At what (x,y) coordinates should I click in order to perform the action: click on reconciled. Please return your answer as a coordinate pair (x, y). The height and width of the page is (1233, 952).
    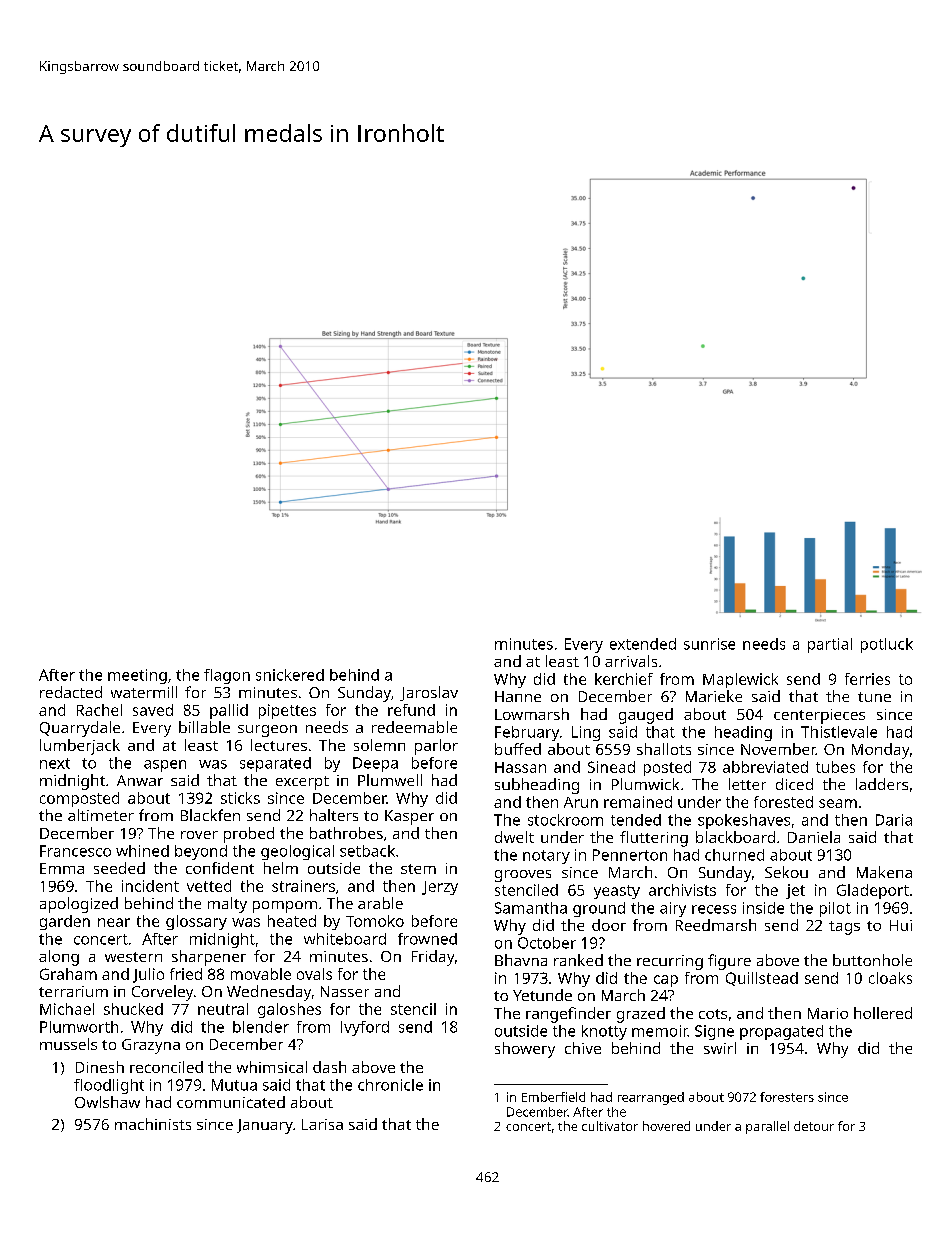
    Looking at the image, I should click on (166, 1067).
